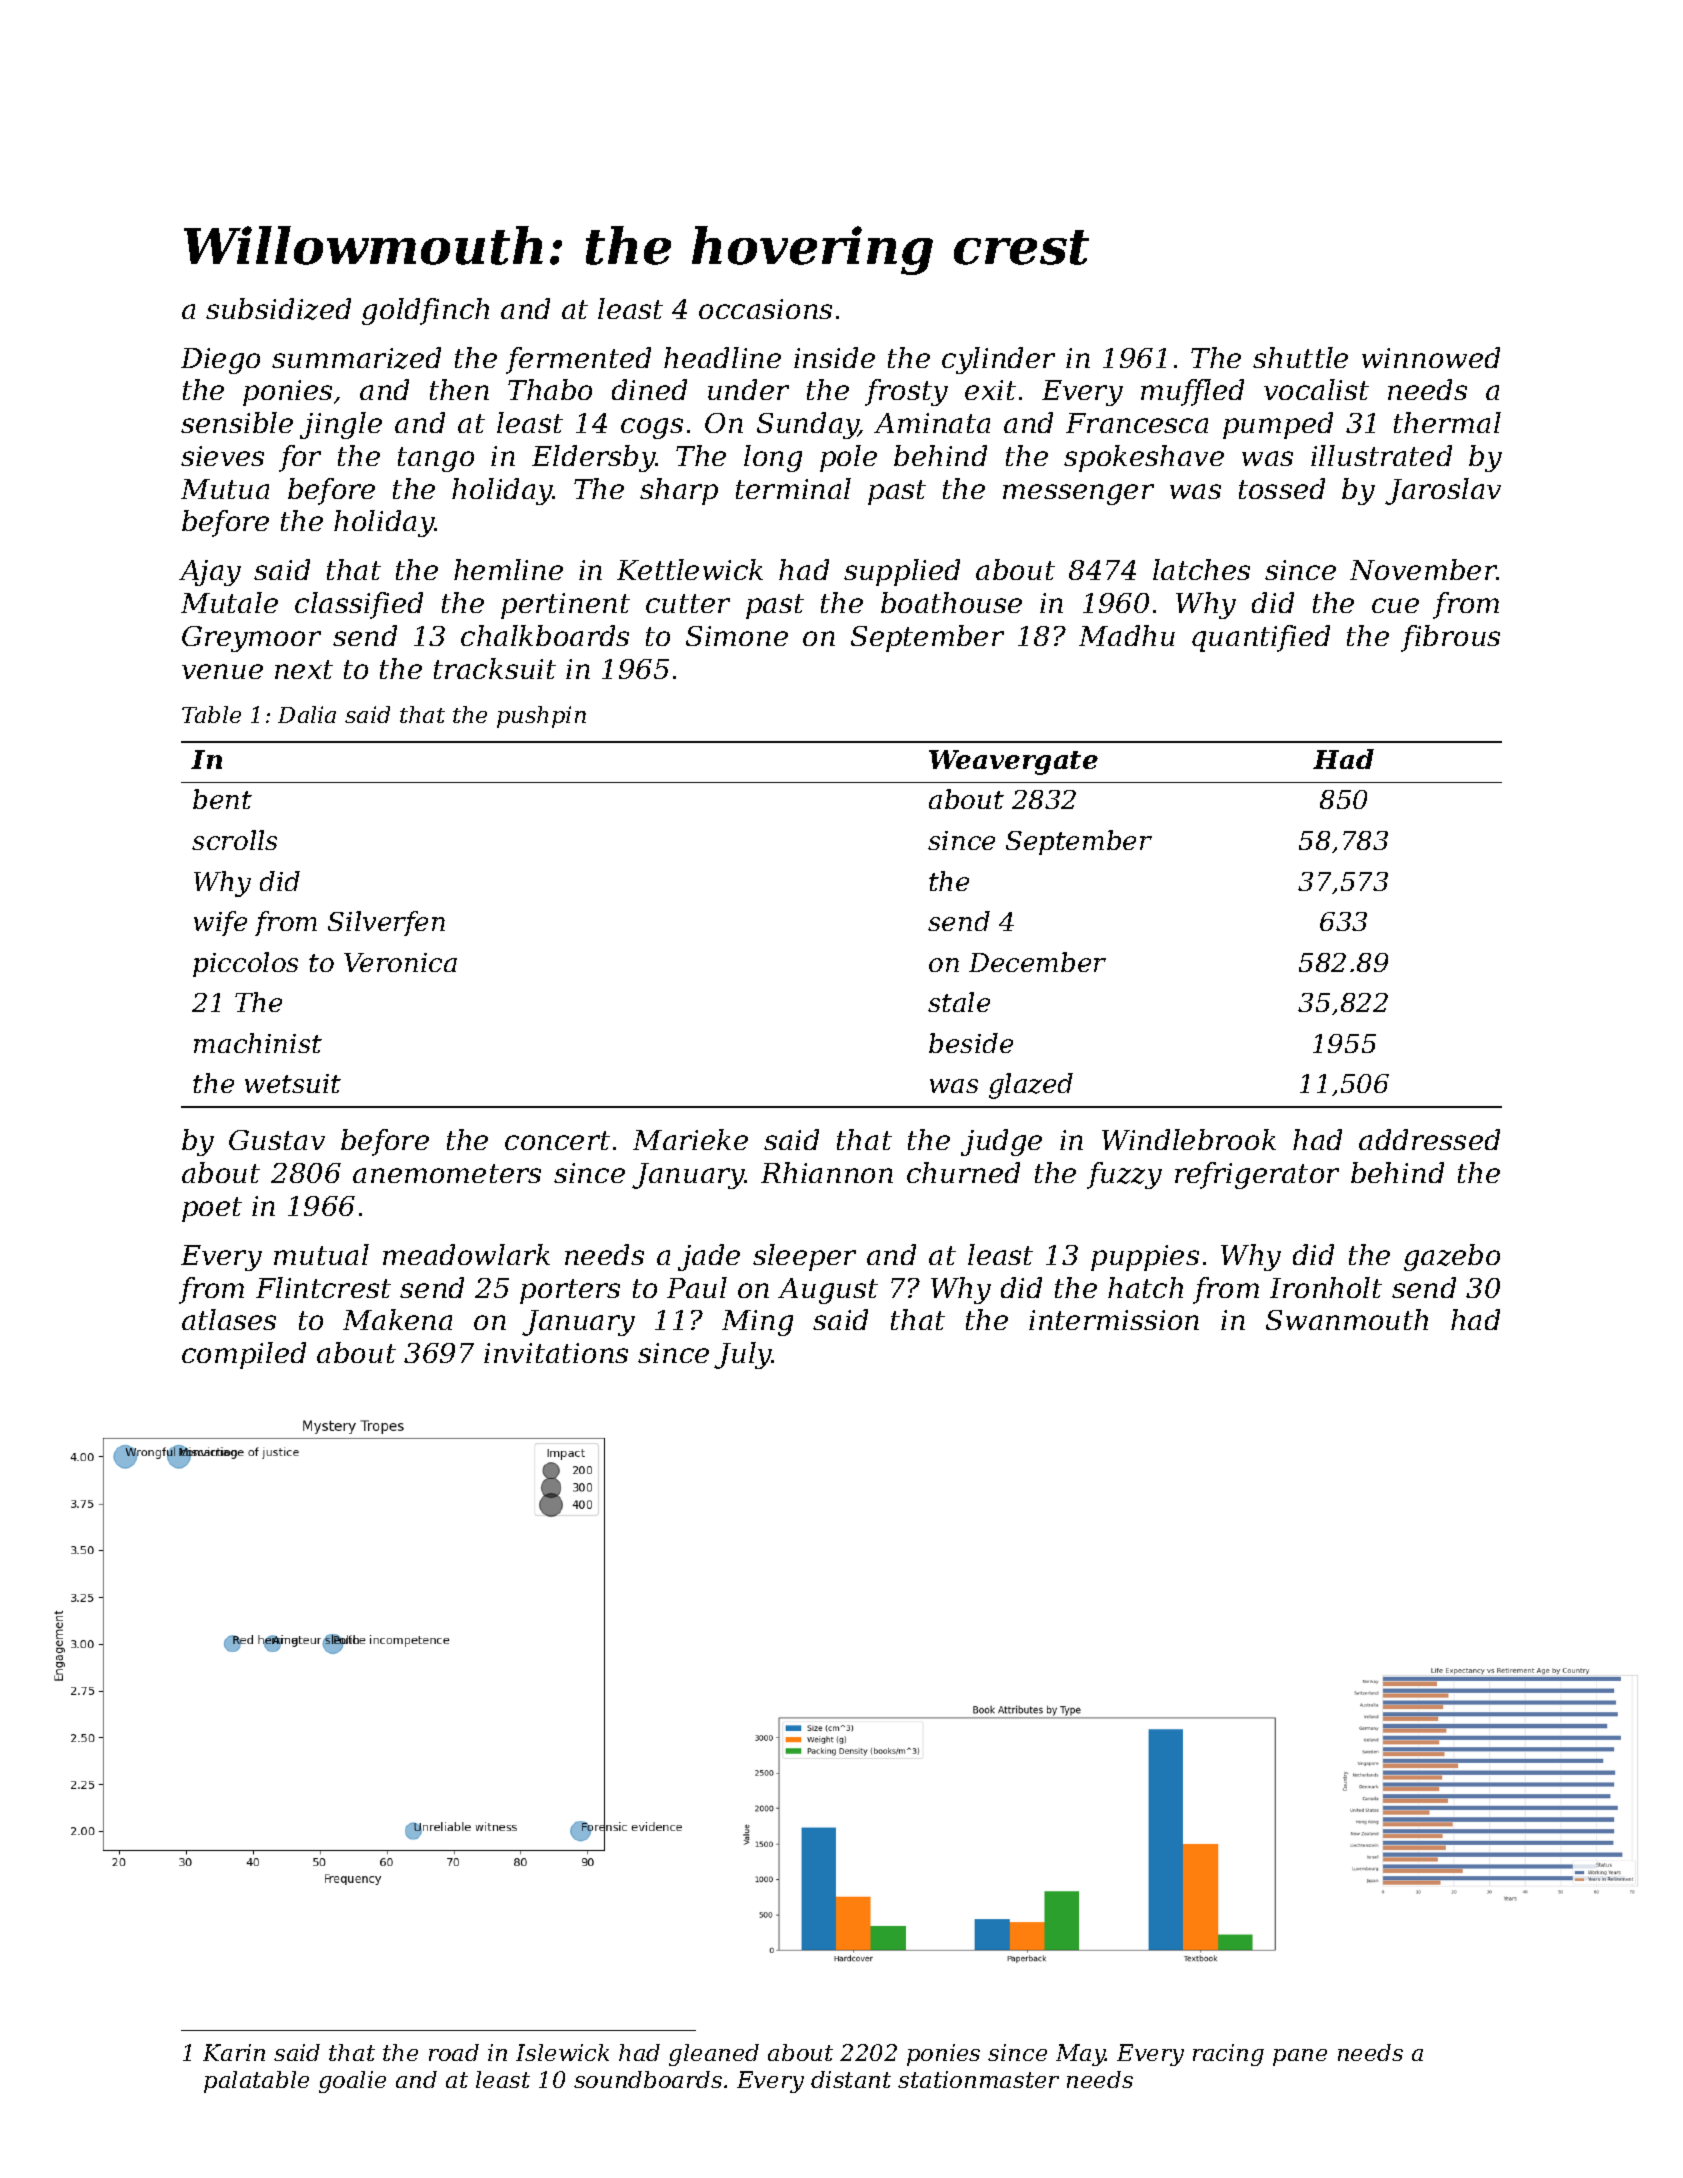 This screenshot has width=1683, height=2178. Describe the element at coordinates (1300, 2057) in the screenshot. I see `pane` at that location.
